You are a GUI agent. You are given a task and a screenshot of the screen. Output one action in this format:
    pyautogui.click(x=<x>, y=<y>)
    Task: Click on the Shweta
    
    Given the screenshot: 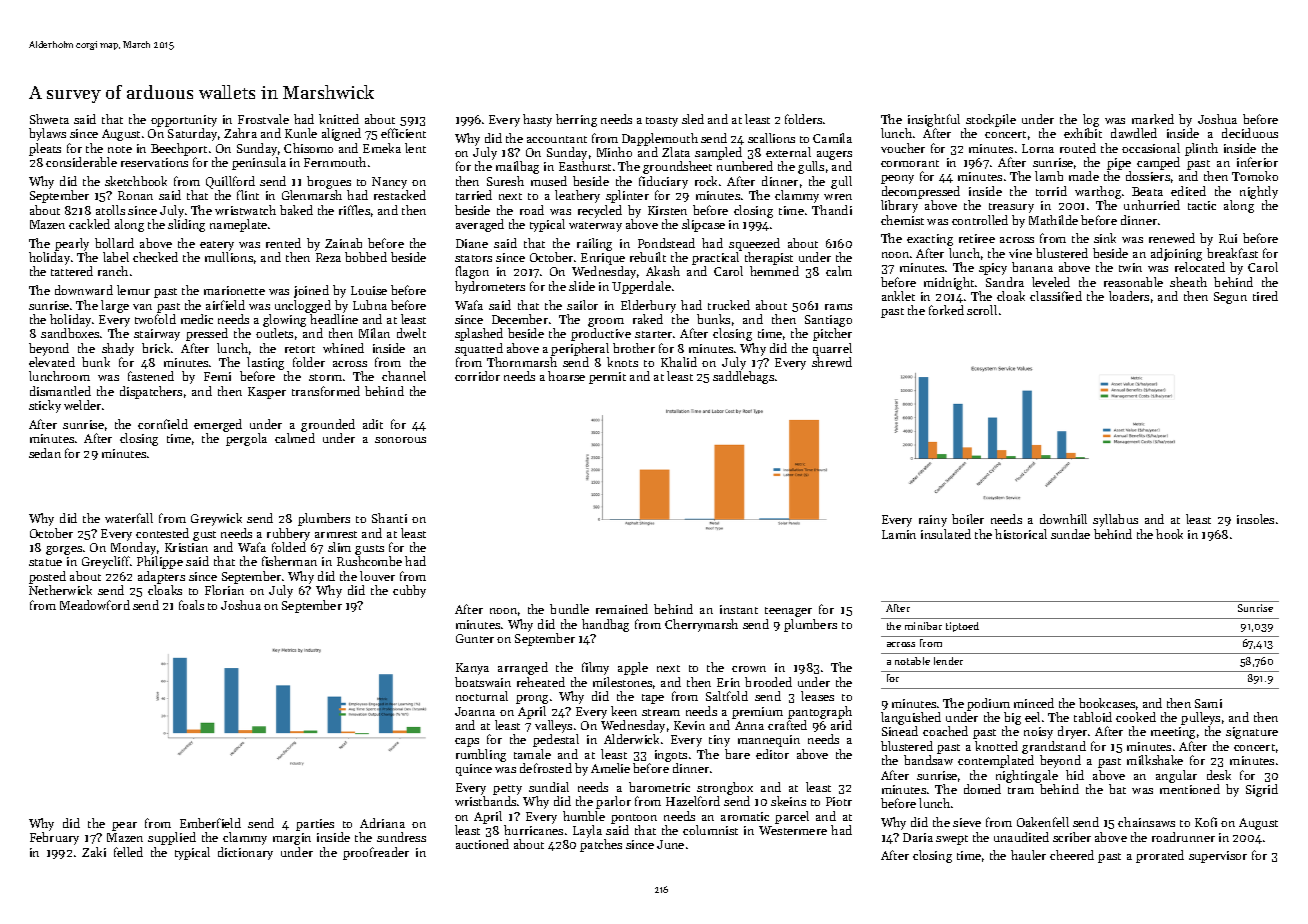 What is the action you would take?
    pyautogui.click(x=49, y=119)
